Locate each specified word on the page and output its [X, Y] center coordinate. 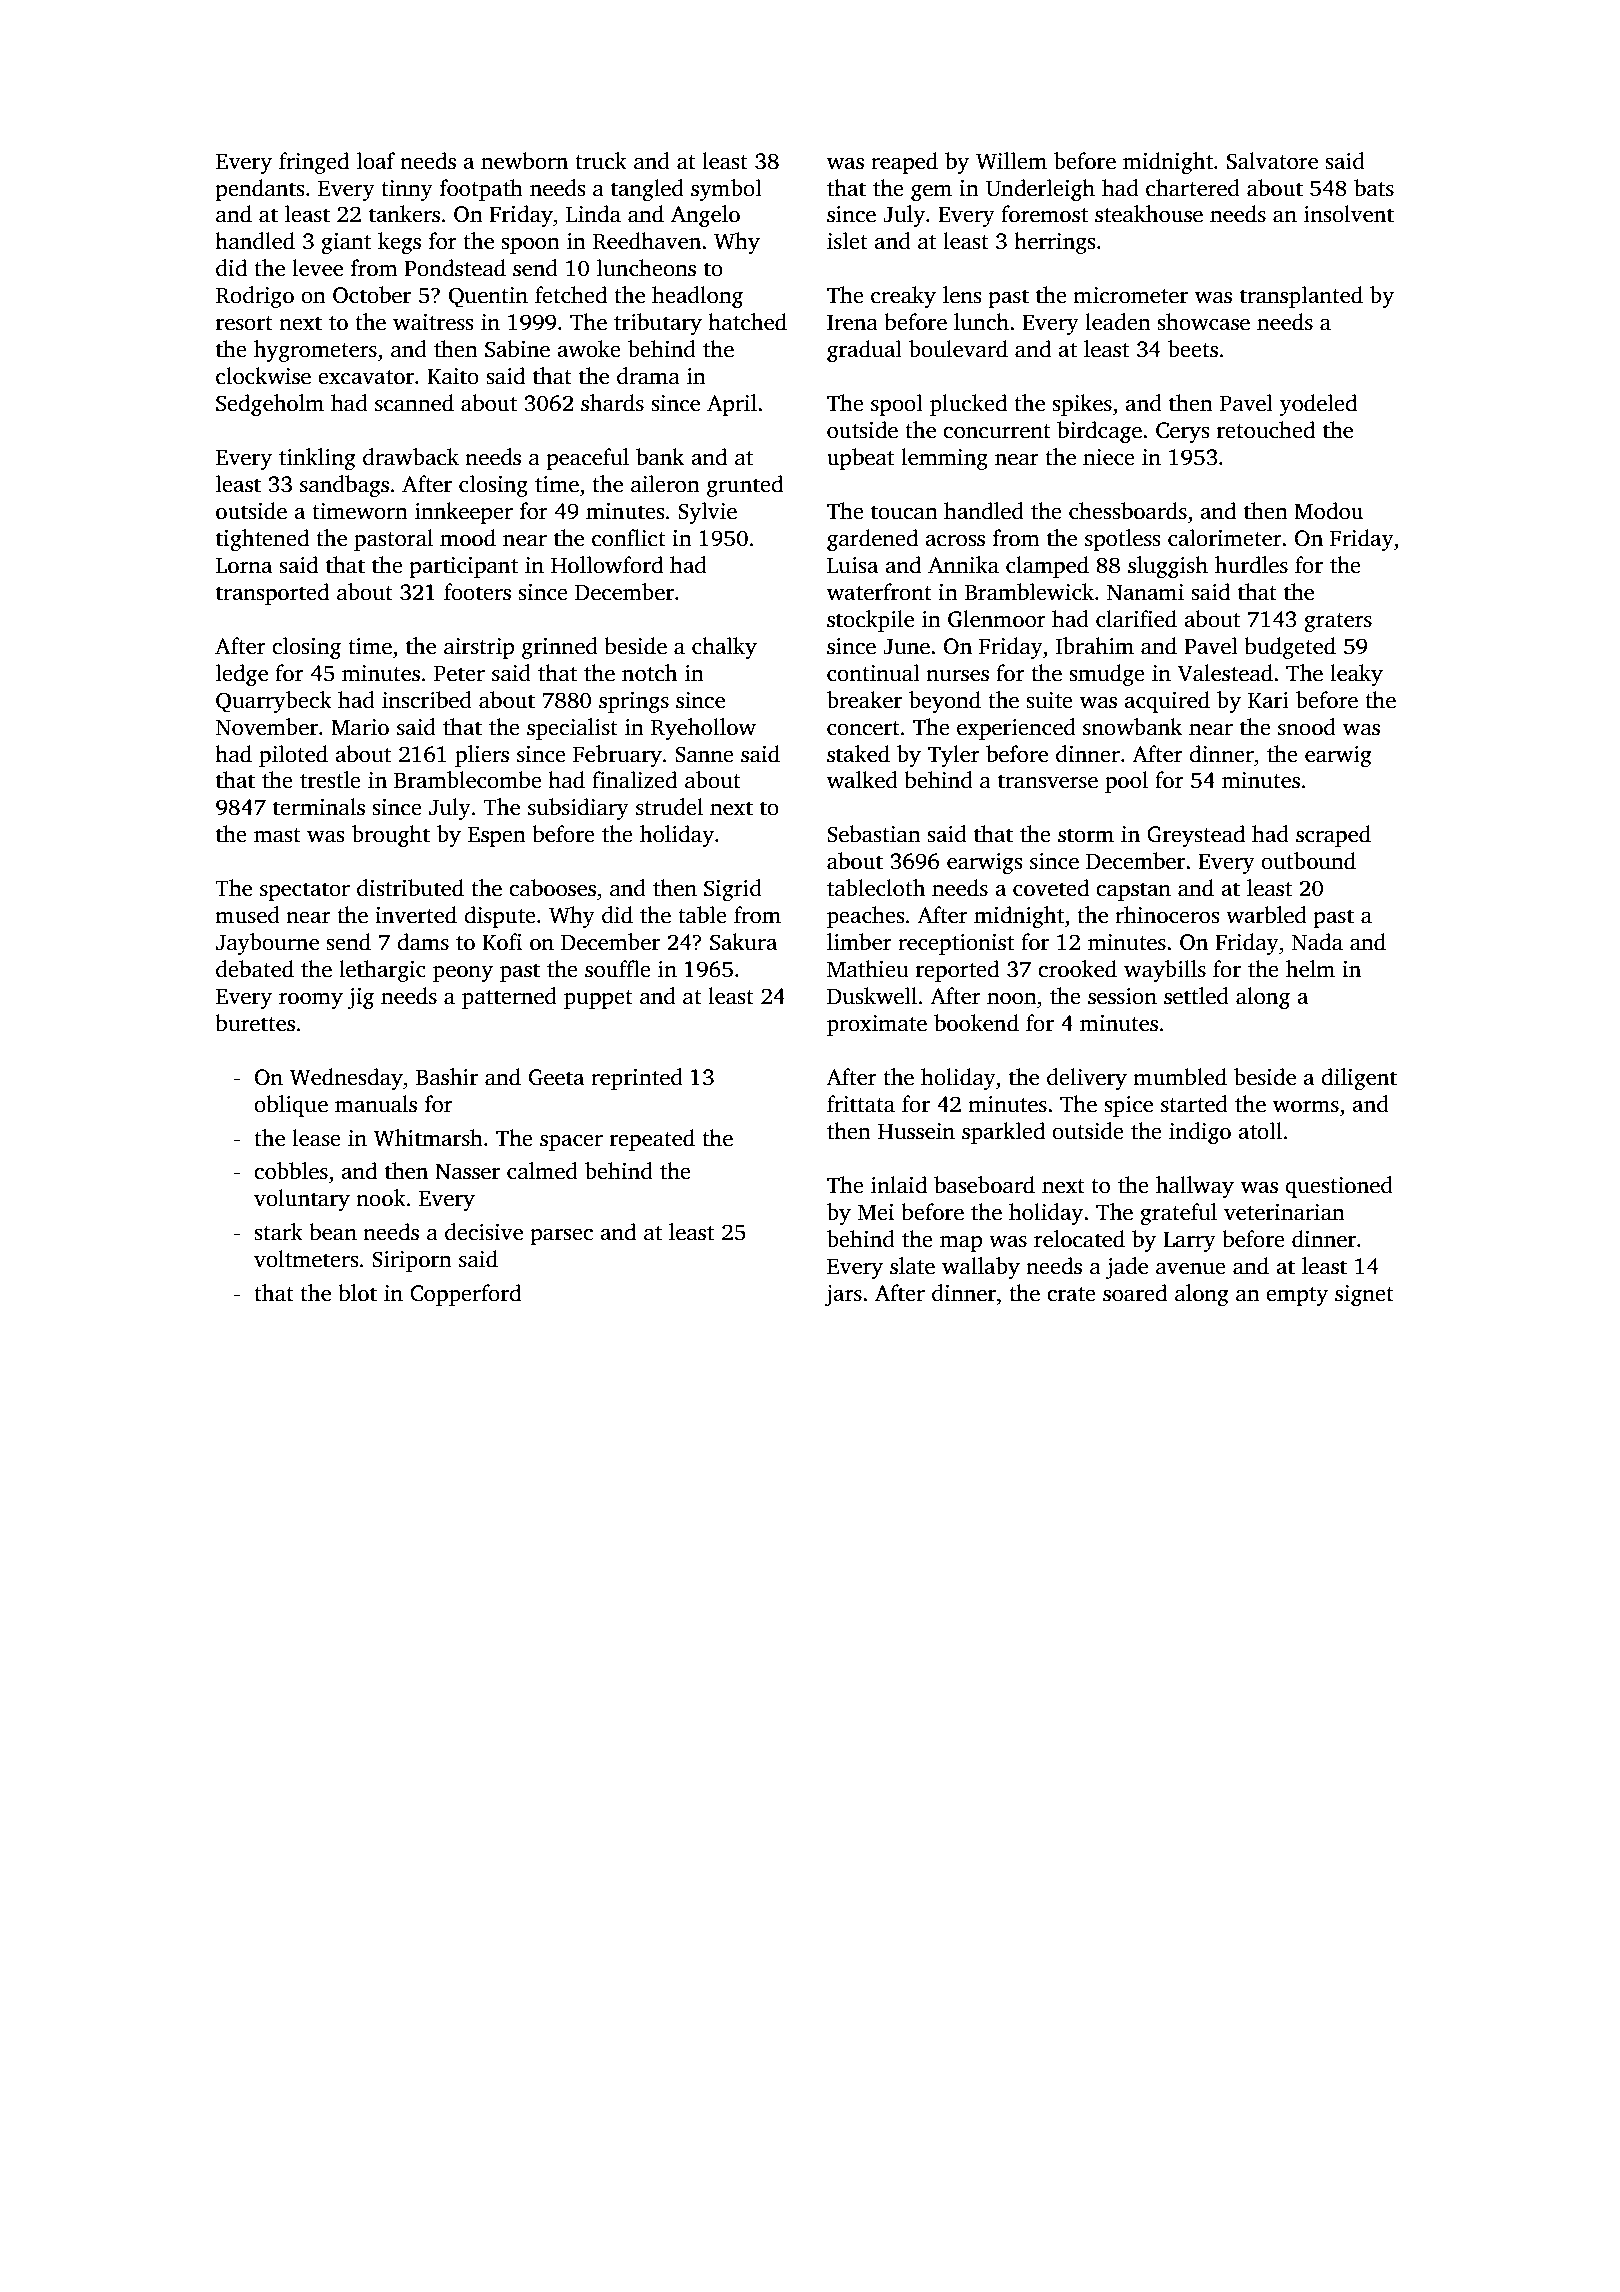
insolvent [1349, 214]
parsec [561, 1237]
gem [931, 193]
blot [357, 1293]
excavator [366, 377]
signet [1364, 1295]
